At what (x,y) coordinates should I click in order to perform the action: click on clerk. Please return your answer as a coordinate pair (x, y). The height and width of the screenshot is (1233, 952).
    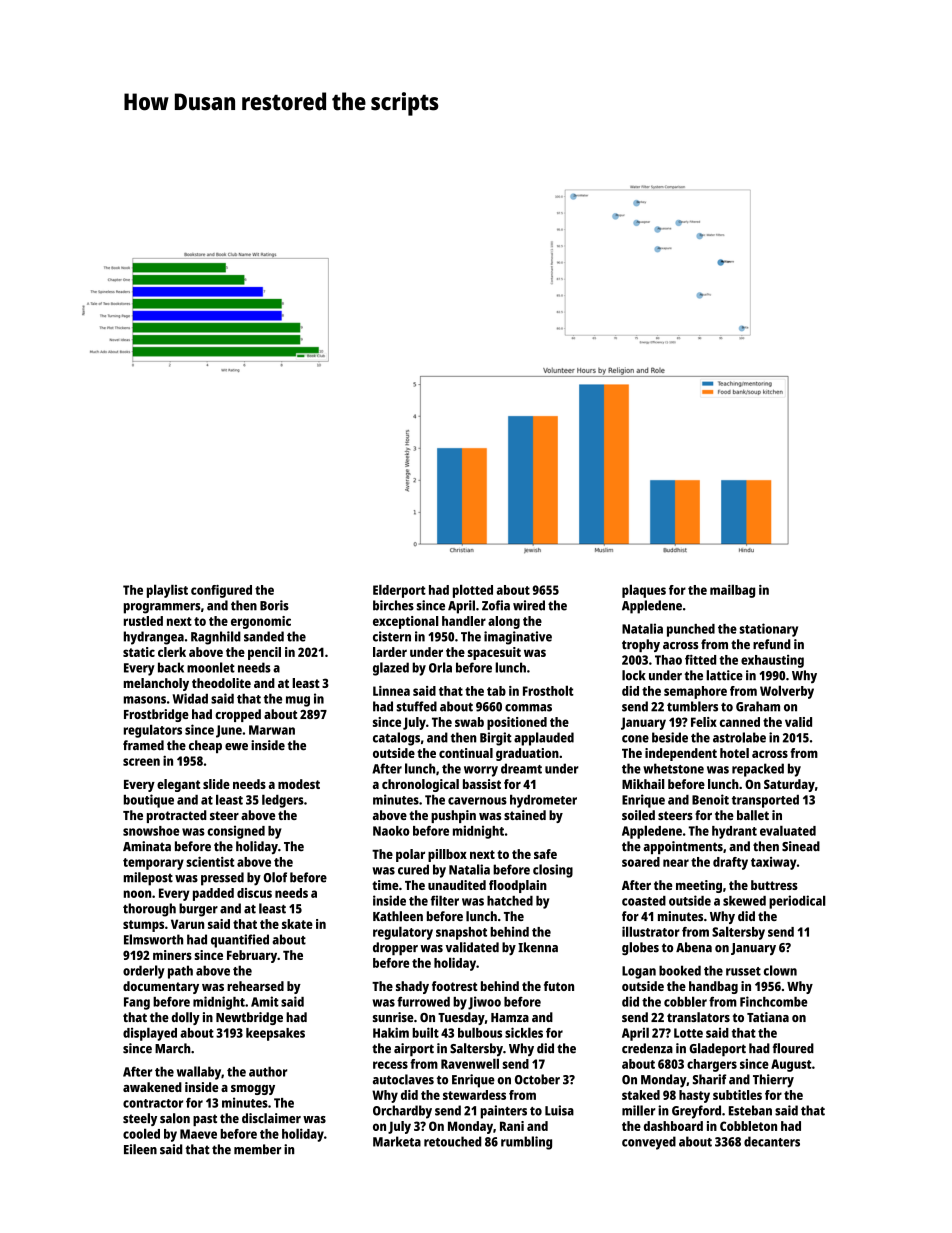
    Looking at the image, I should click on (172, 652).
